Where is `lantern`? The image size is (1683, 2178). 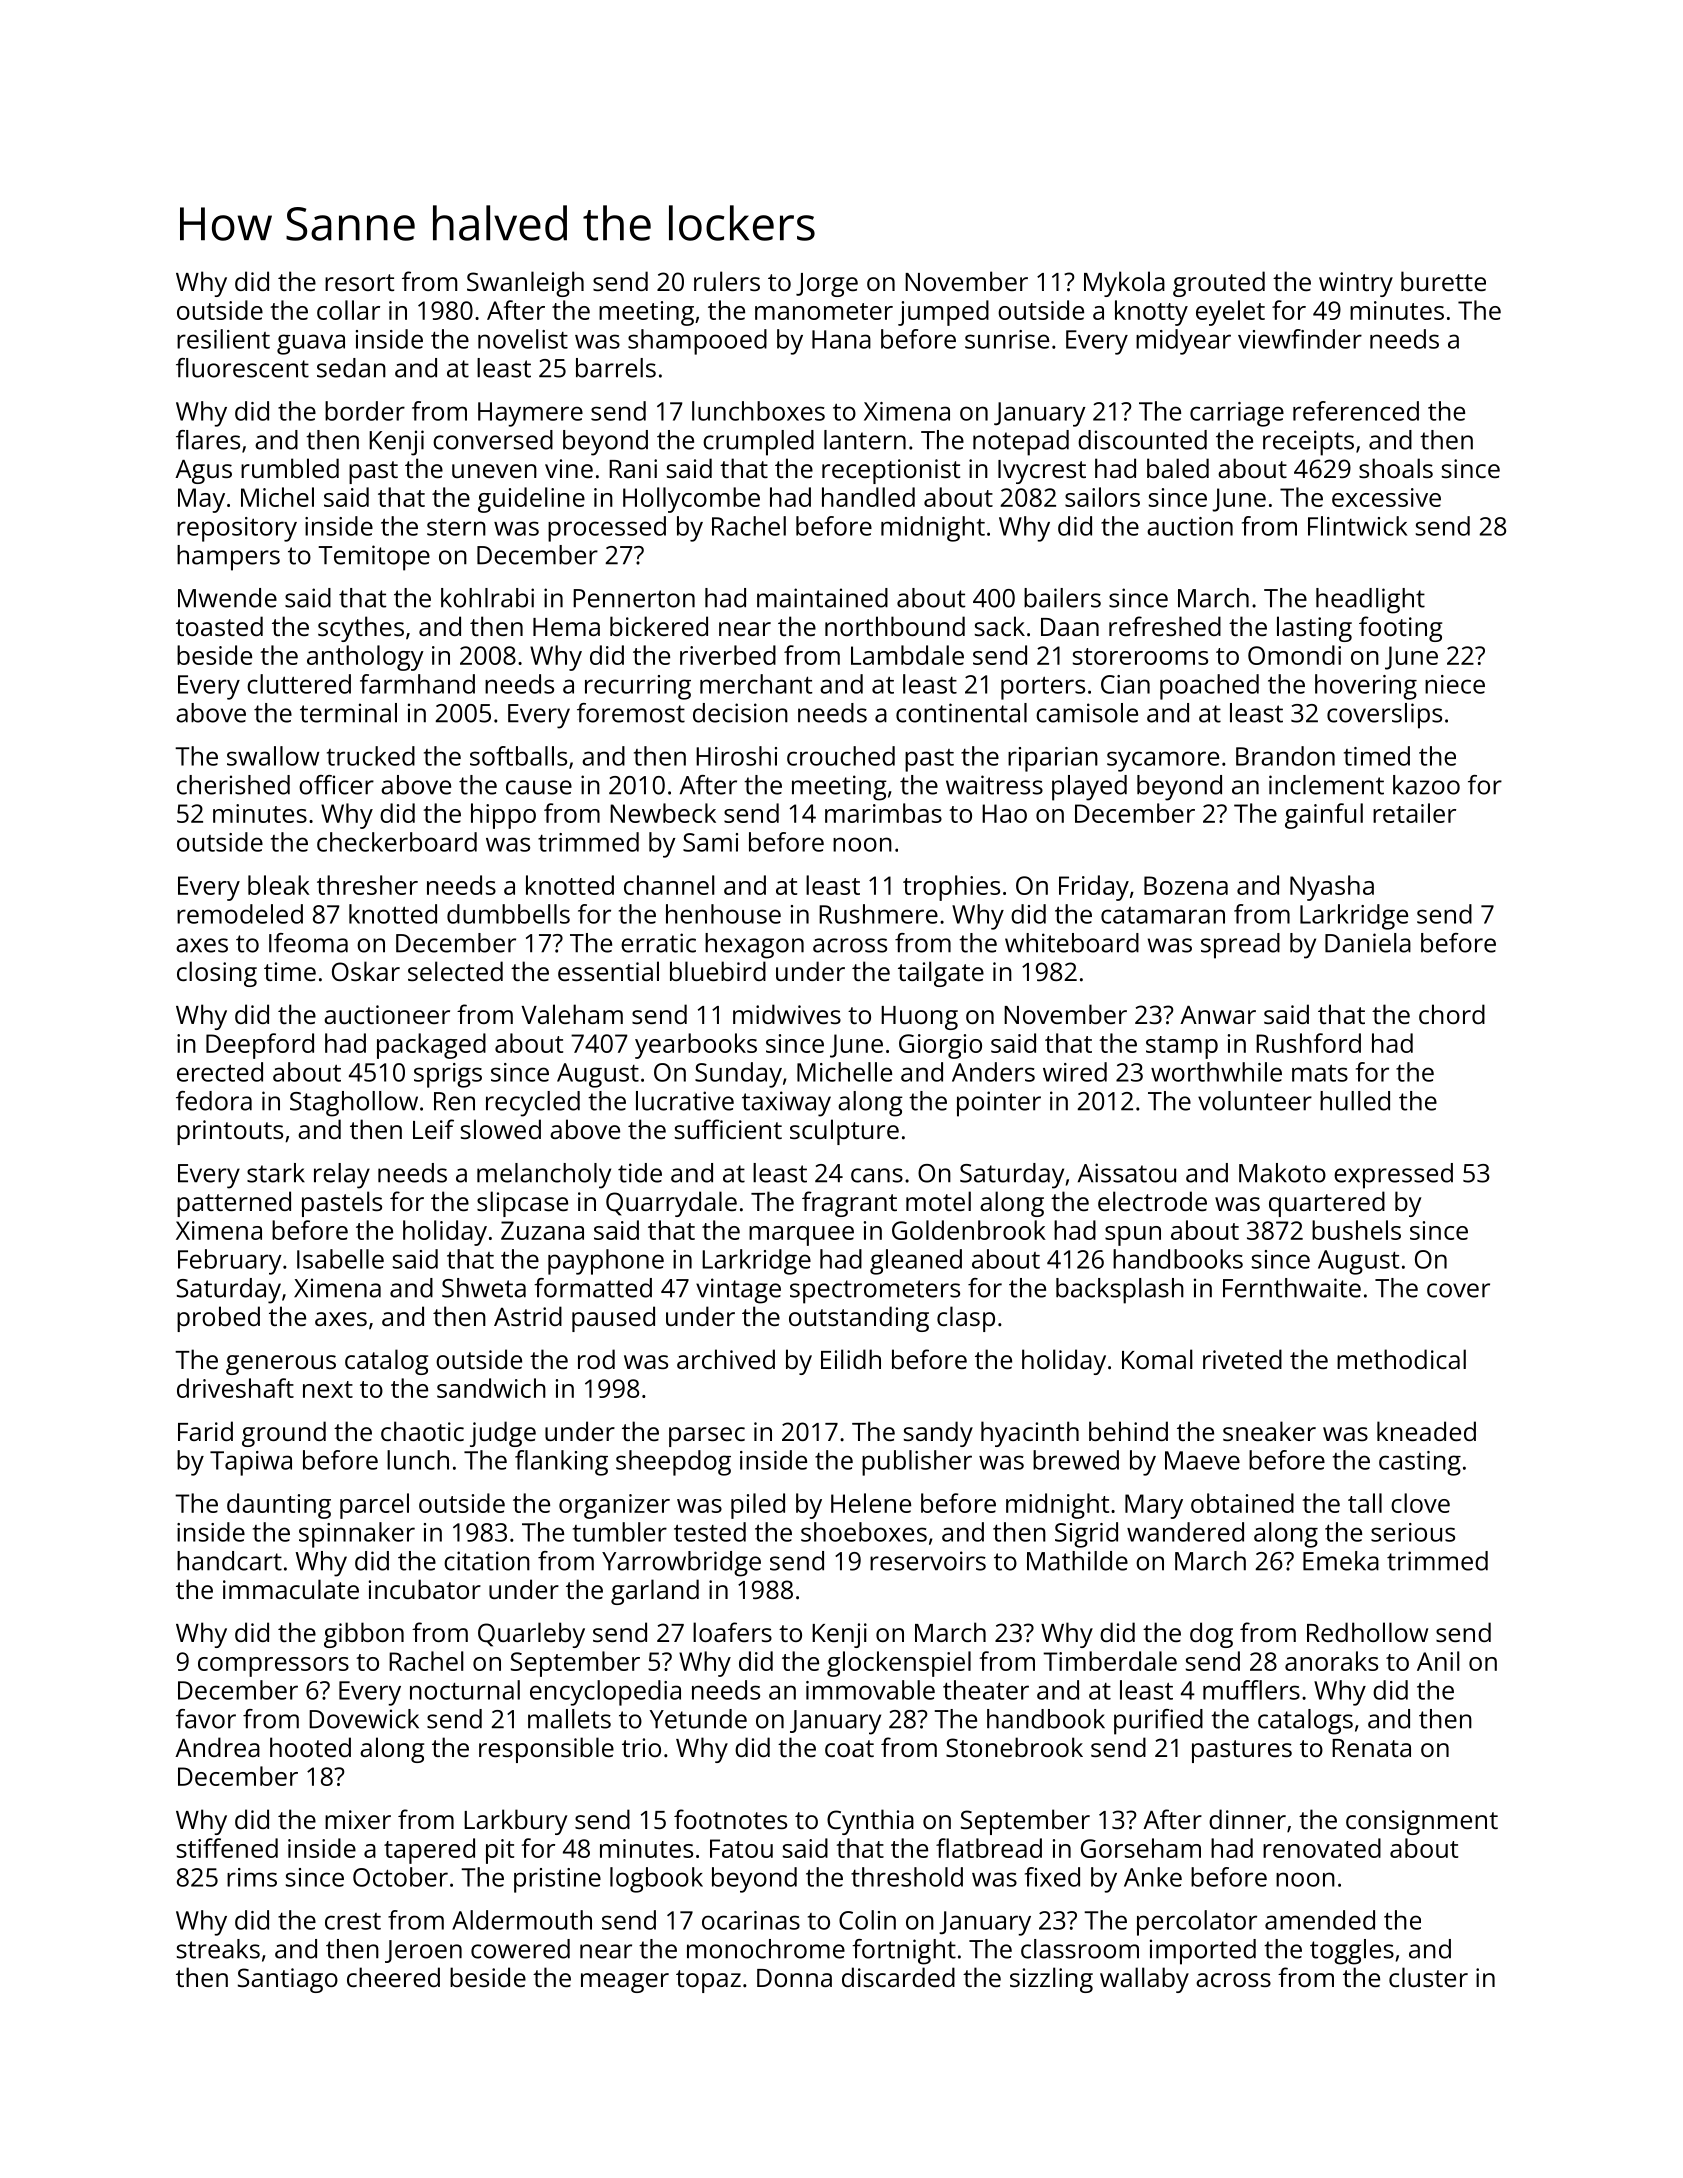
lantern is located at coordinates (865, 440).
